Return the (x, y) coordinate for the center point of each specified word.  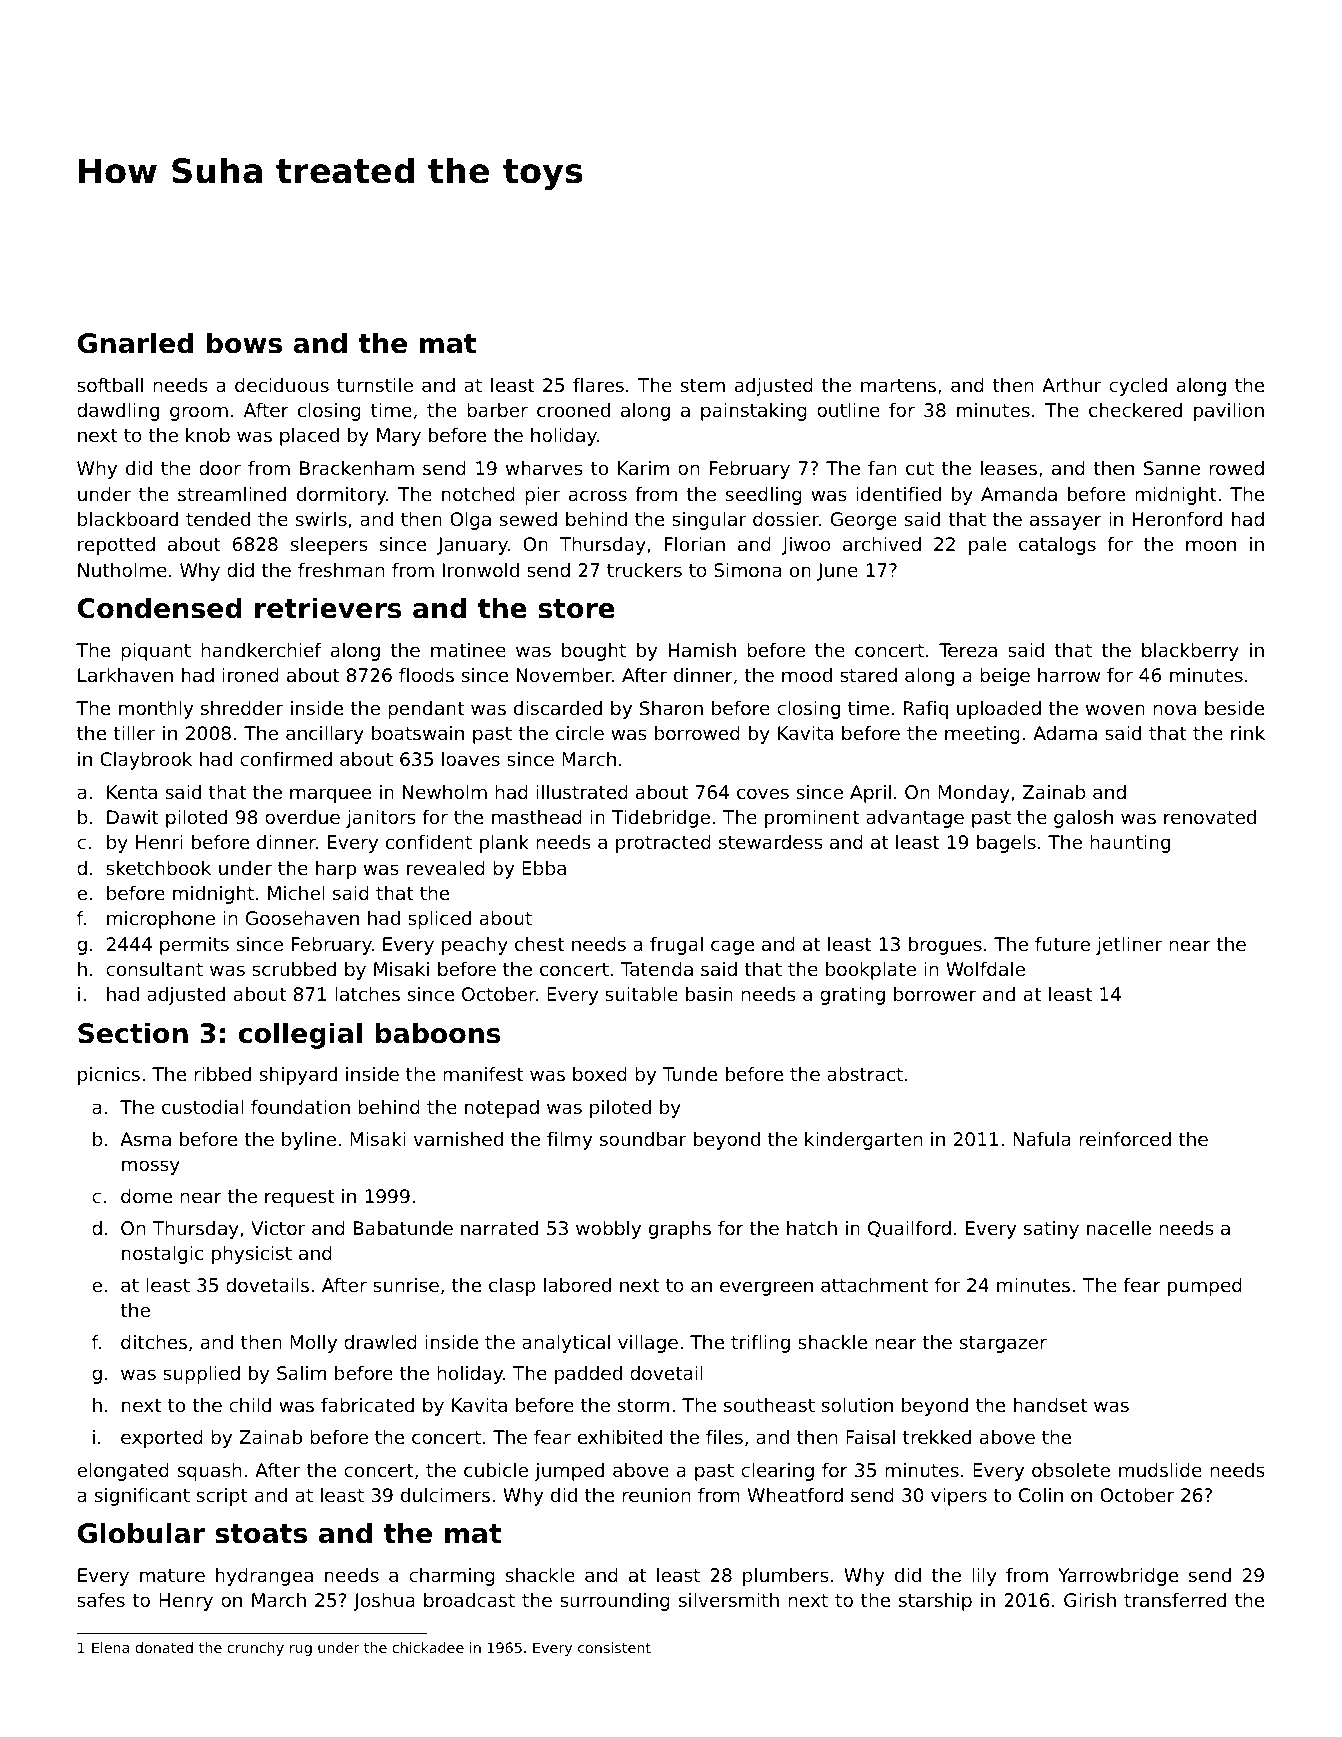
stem (703, 385)
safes (101, 1600)
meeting (982, 735)
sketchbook (158, 868)
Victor (278, 1228)
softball (110, 385)
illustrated (582, 792)
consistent (614, 1647)
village (648, 1344)
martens (898, 385)
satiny (1051, 1230)
